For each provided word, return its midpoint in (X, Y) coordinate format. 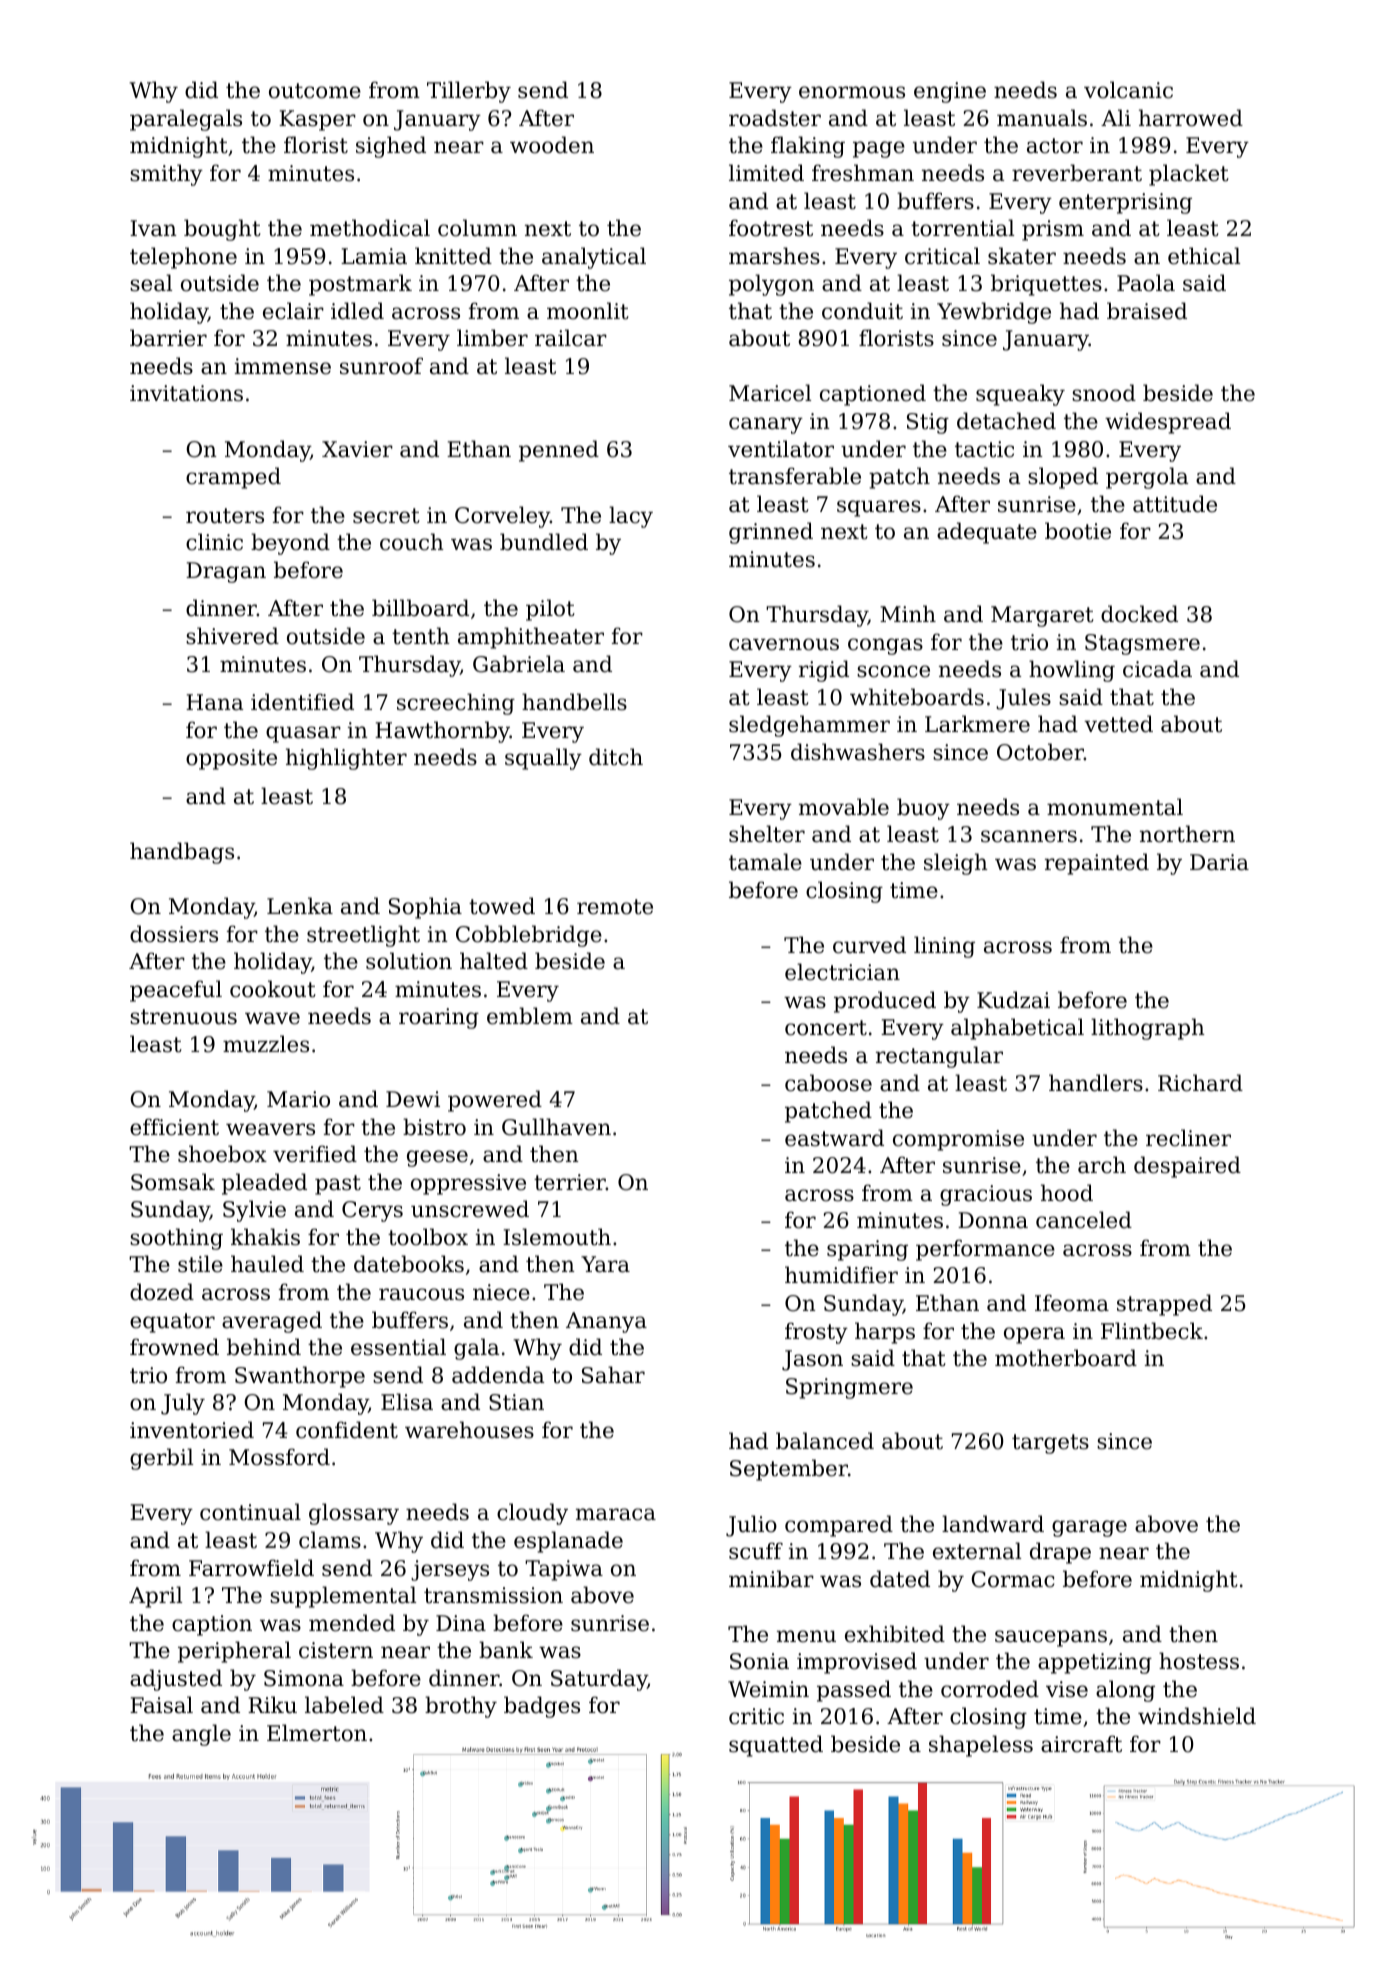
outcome (315, 91)
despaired (1187, 1167)
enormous (852, 92)
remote (615, 907)
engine (950, 92)
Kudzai (1013, 1000)
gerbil (161, 1459)
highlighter (346, 759)
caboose (828, 1083)
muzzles (266, 1044)
